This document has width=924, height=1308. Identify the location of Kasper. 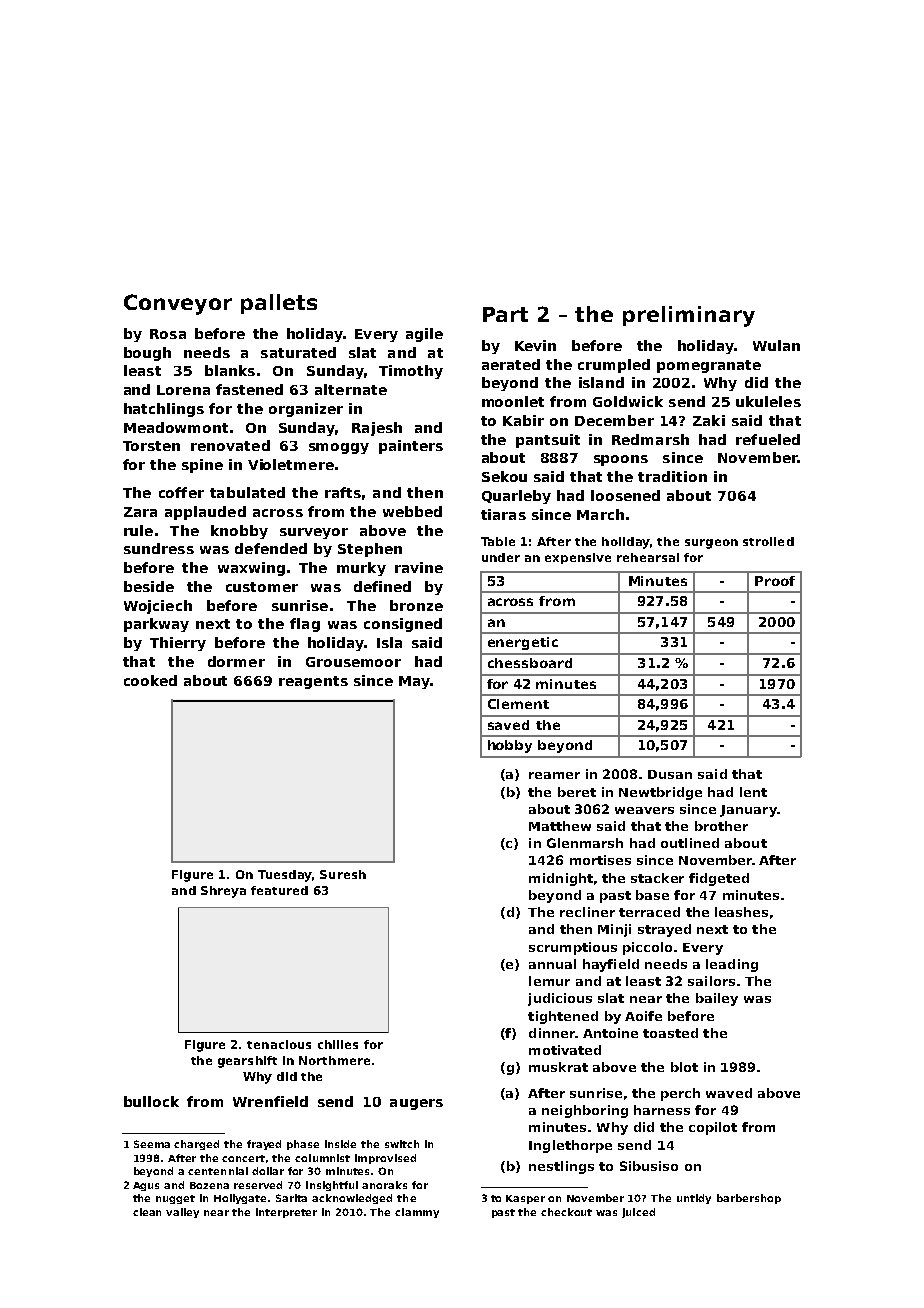
(525, 1199).
